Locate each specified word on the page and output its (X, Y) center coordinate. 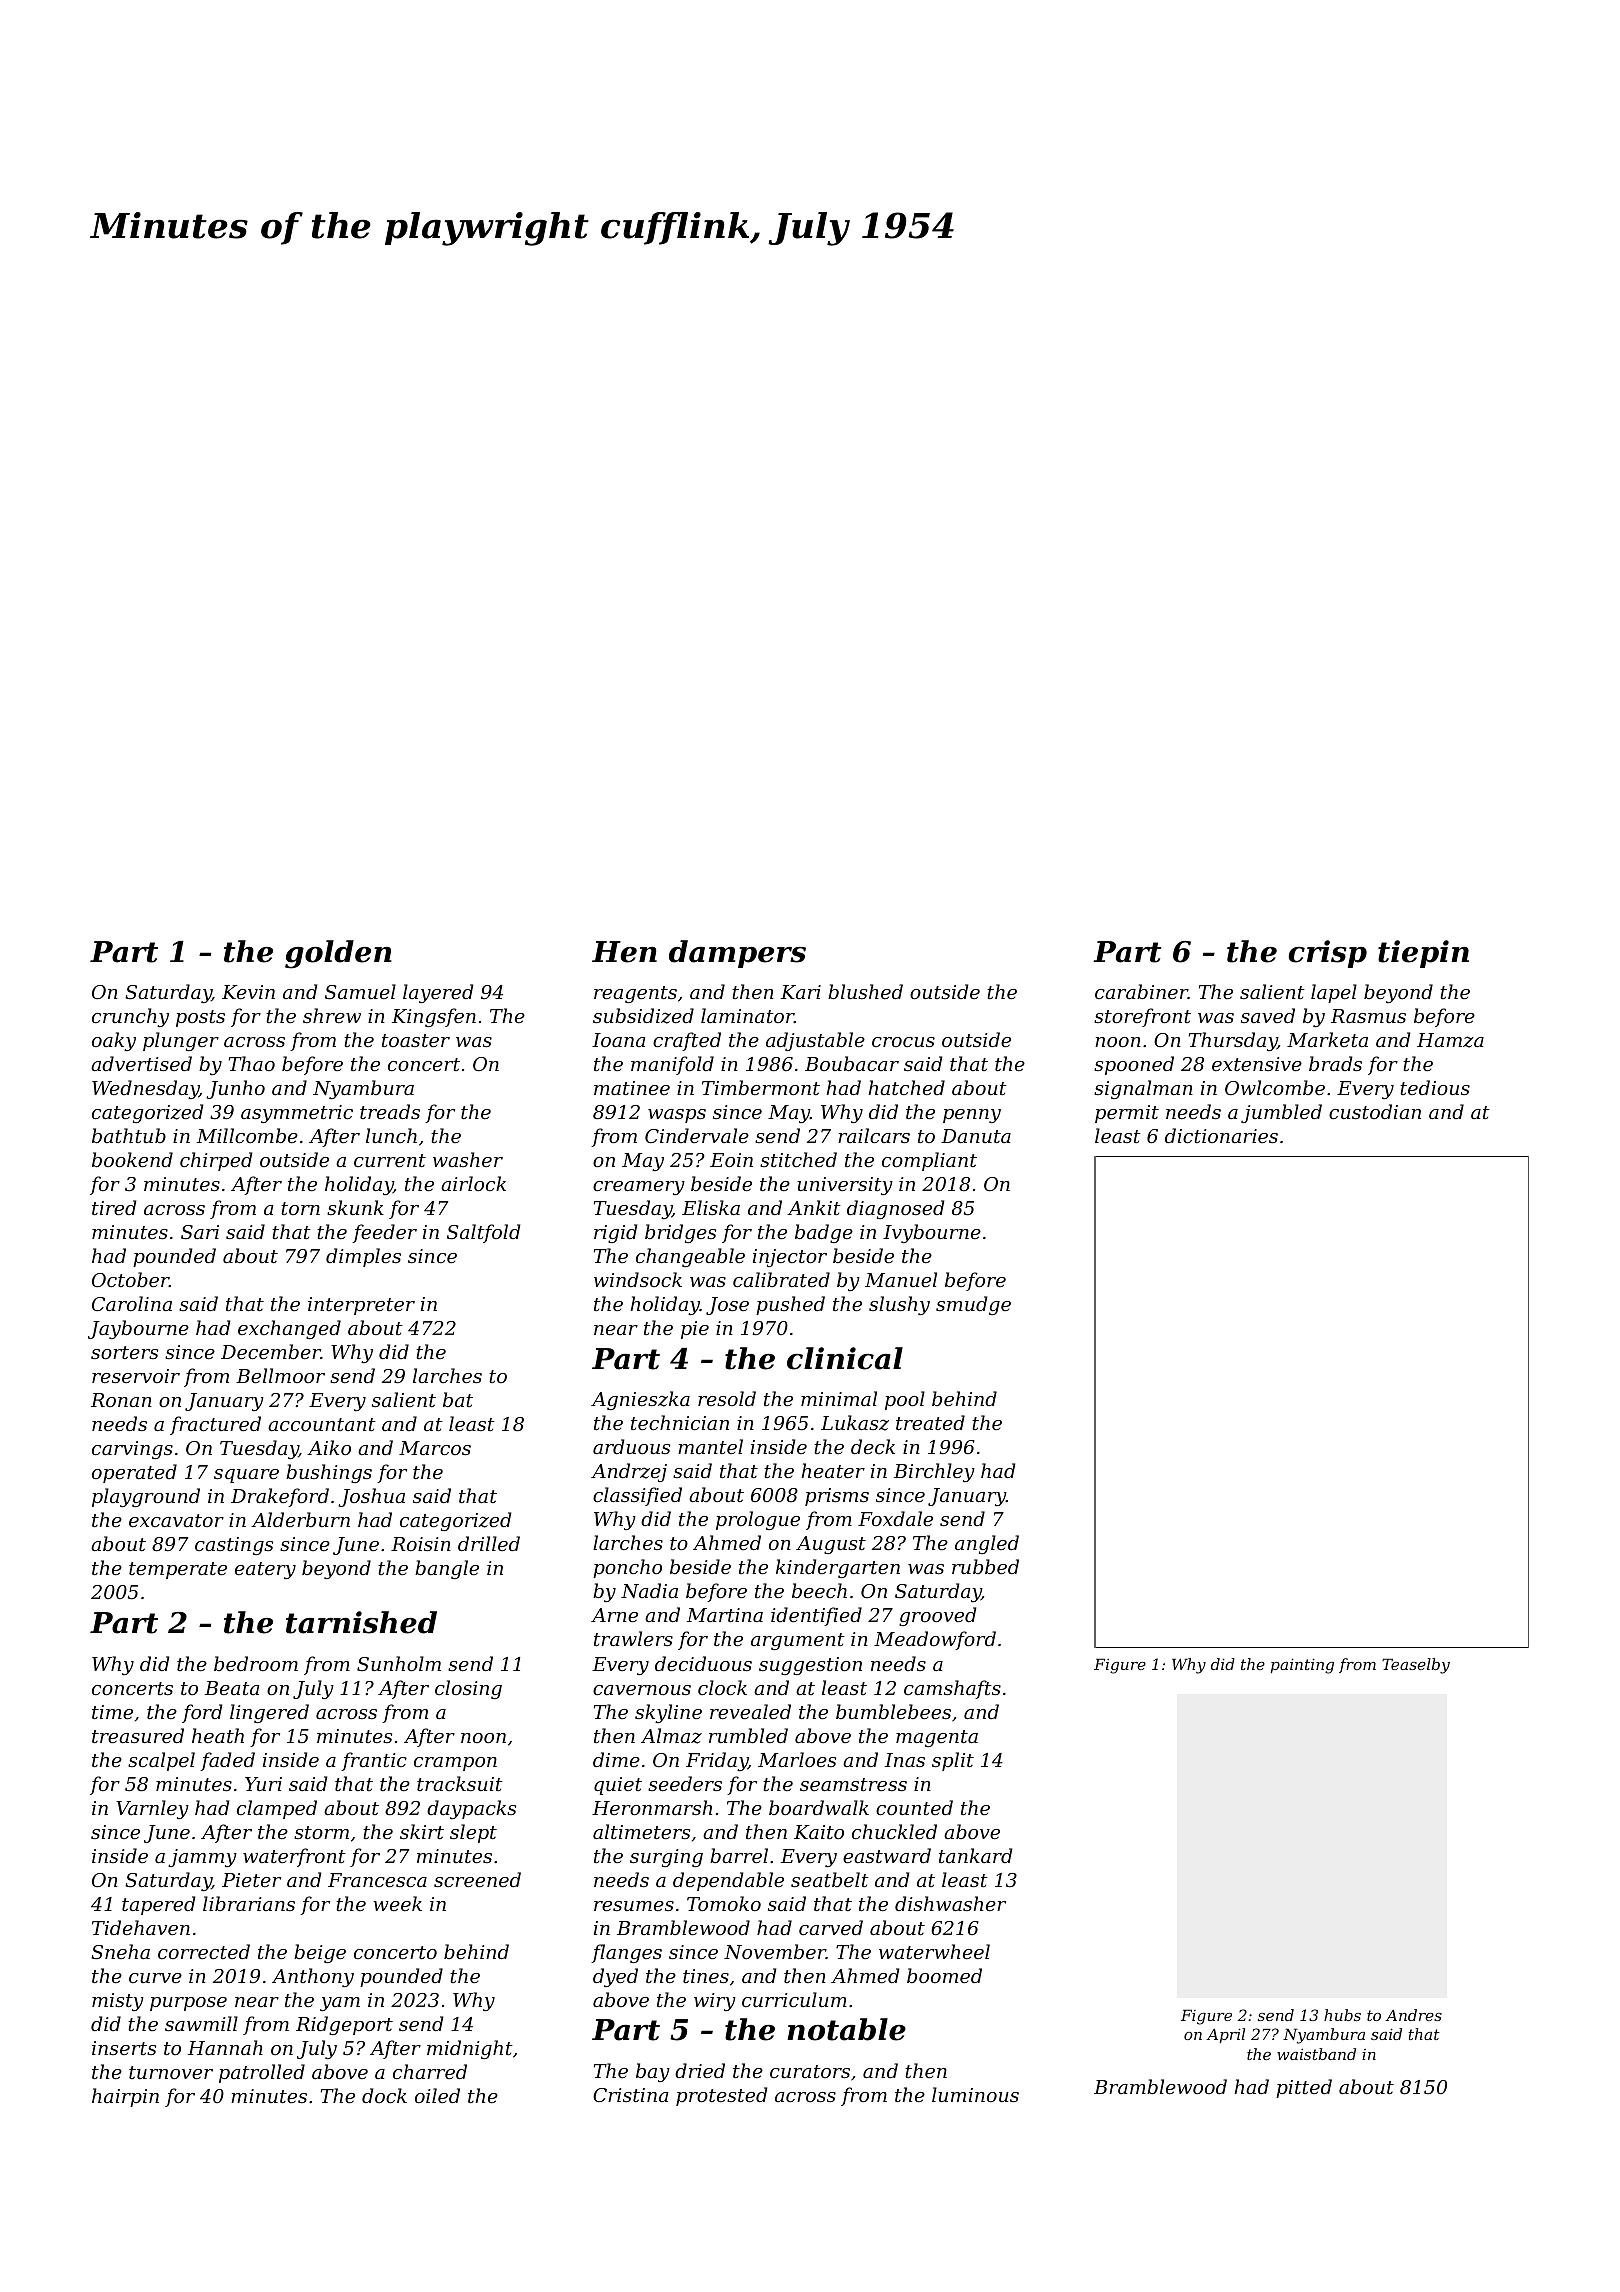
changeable (690, 1257)
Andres (1413, 2015)
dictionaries (1221, 1135)
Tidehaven (141, 1927)
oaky (114, 1041)
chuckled (894, 1831)
